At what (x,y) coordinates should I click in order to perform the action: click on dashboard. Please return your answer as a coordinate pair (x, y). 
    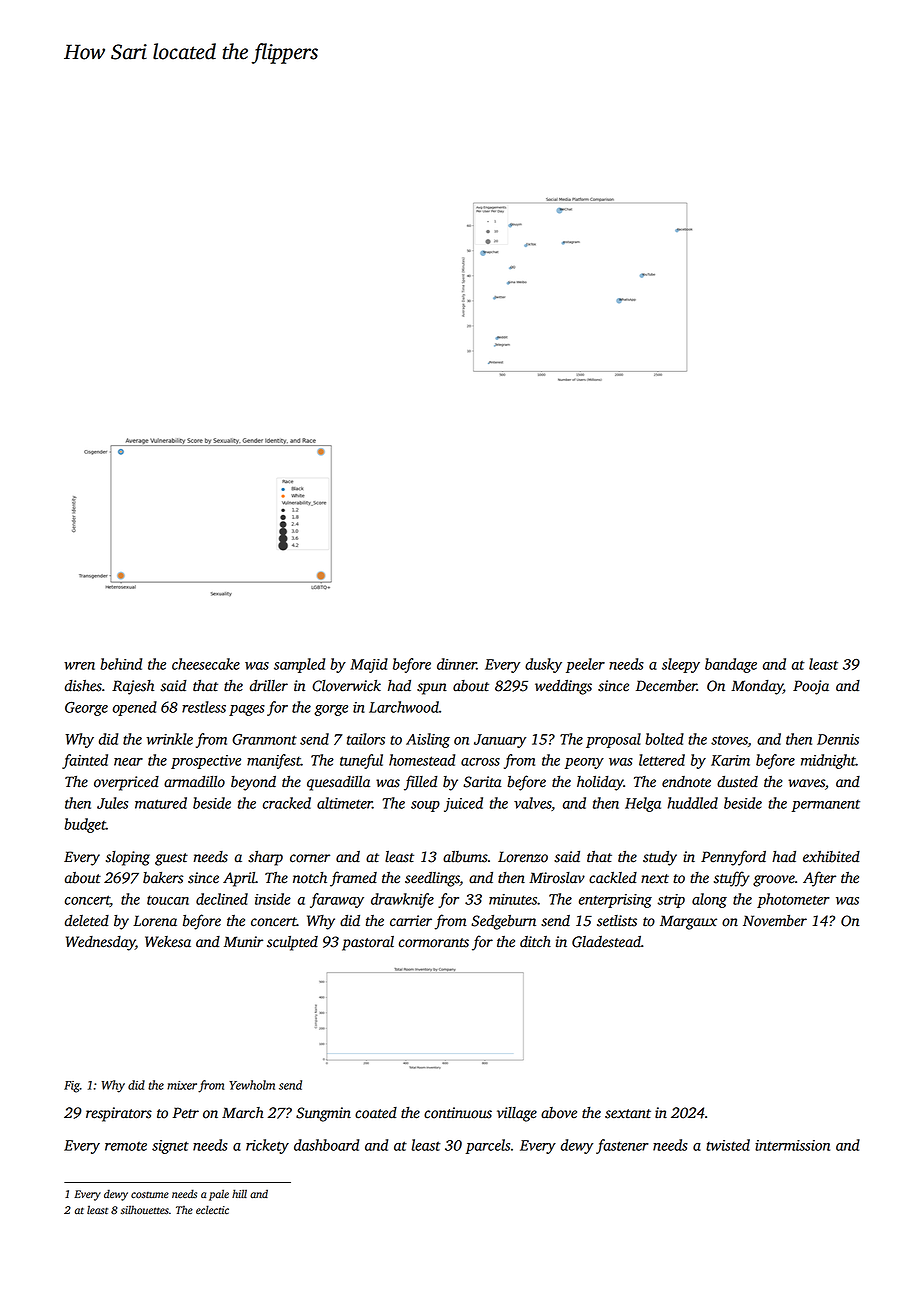
    Looking at the image, I should click on (326, 1145).
